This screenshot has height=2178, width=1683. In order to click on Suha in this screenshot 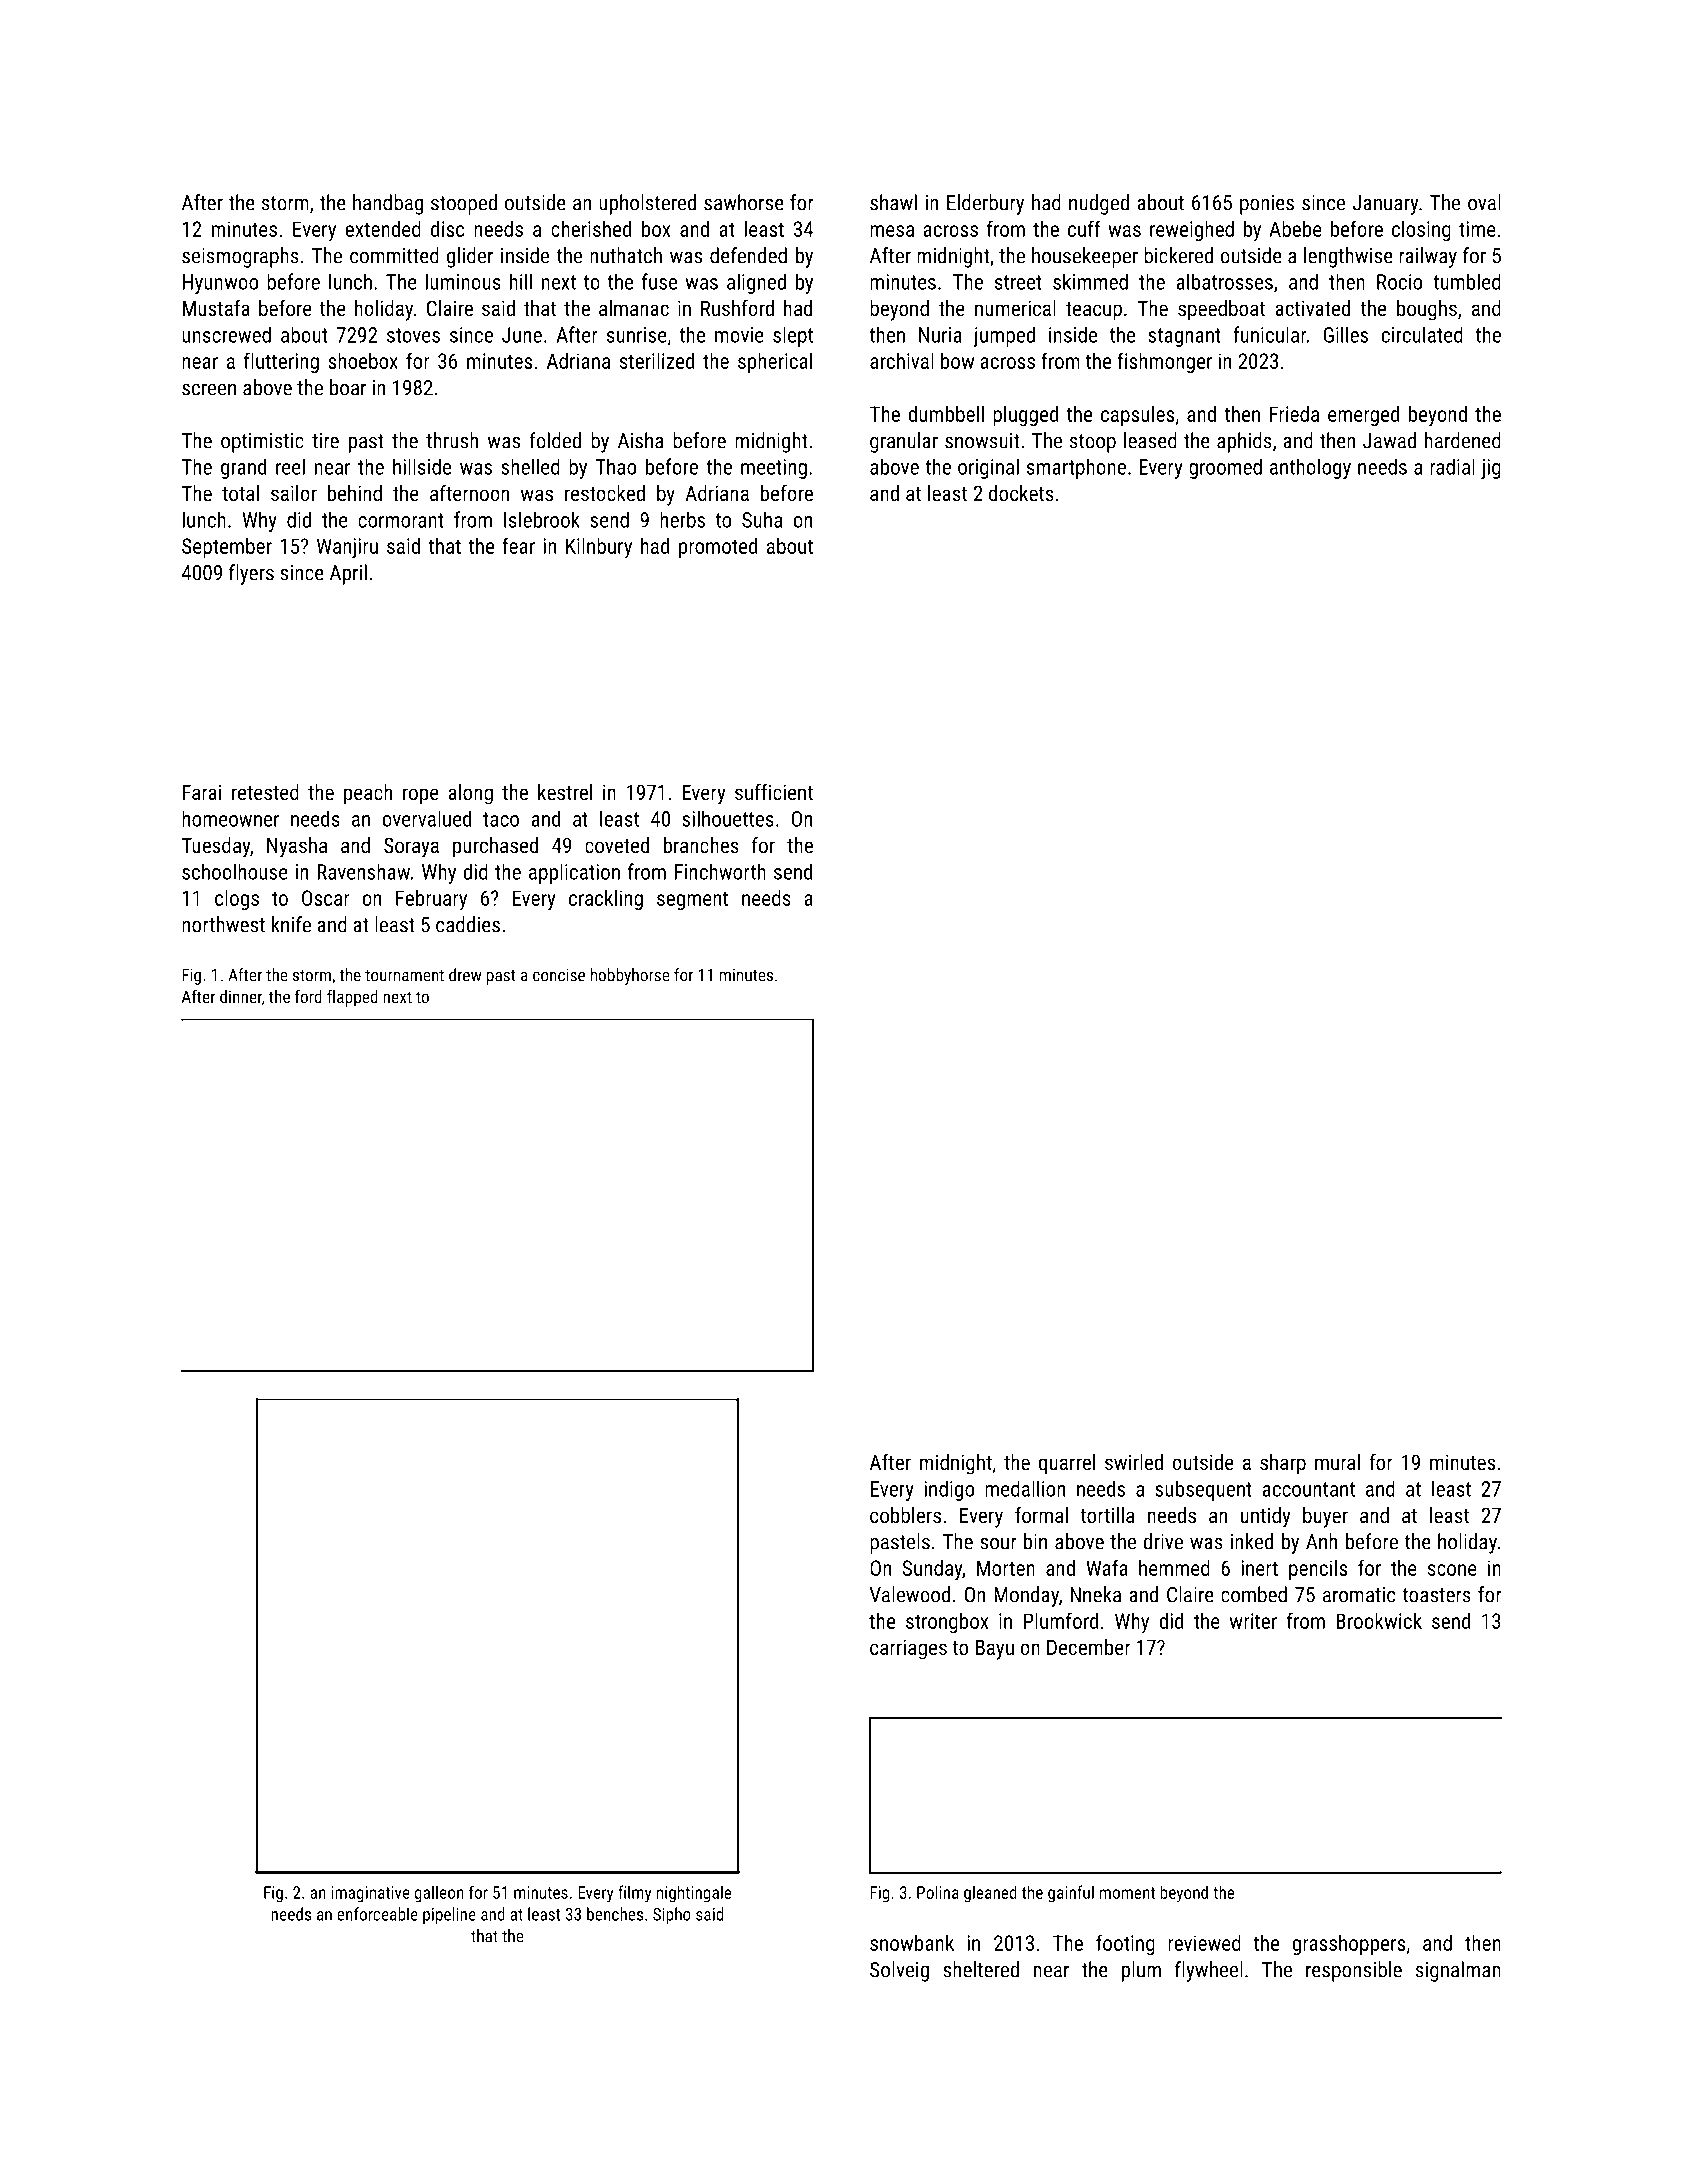, I will do `click(762, 519)`.
